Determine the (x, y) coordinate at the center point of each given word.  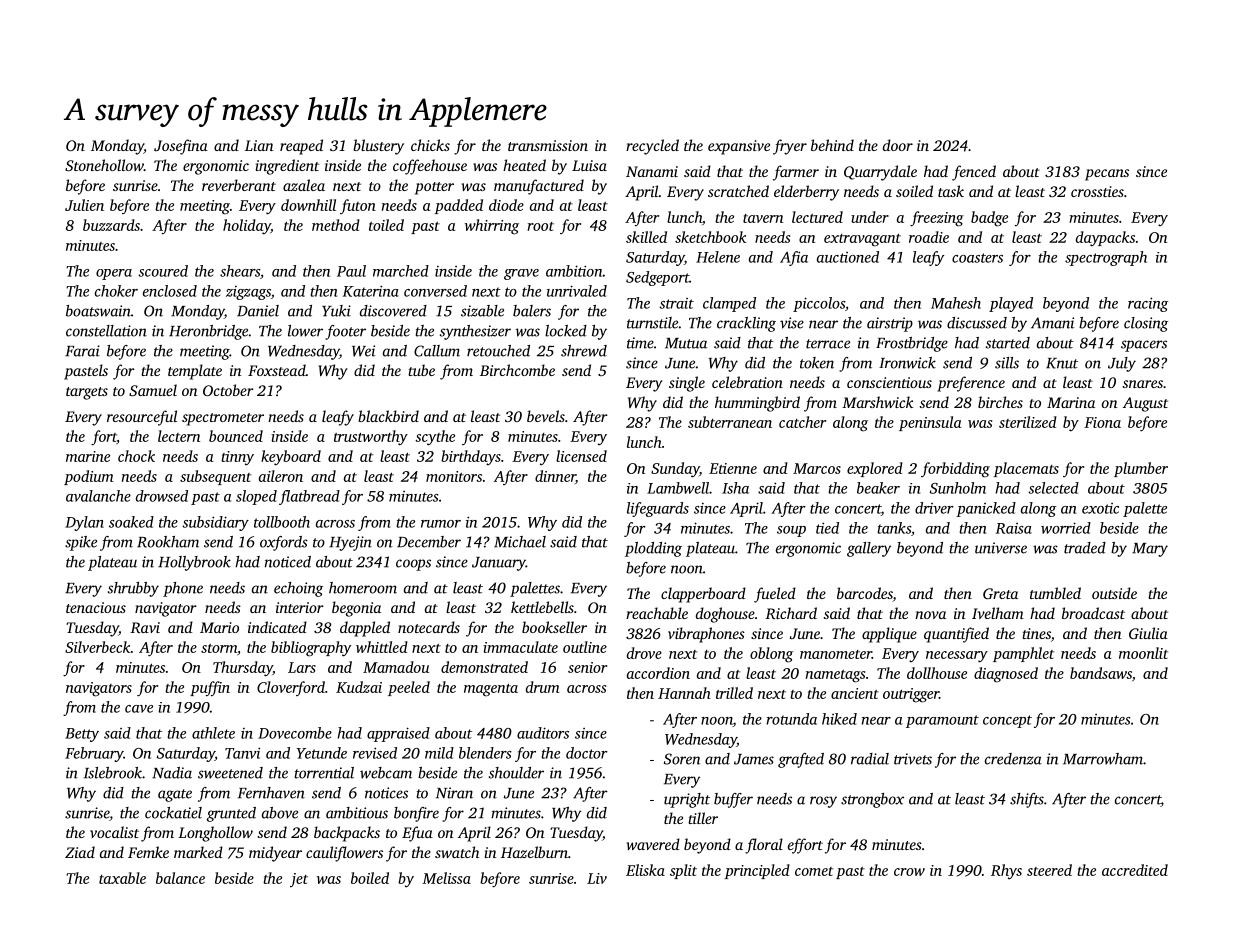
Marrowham (1103, 759)
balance (180, 878)
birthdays (471, 457)
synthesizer (475, 332)
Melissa (446, 878)
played (1011, 304)
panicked (986, 509)
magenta (491, 690)
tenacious (96, 607)
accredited (1135, 870)
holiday (247, 227)
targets (87, 393)
